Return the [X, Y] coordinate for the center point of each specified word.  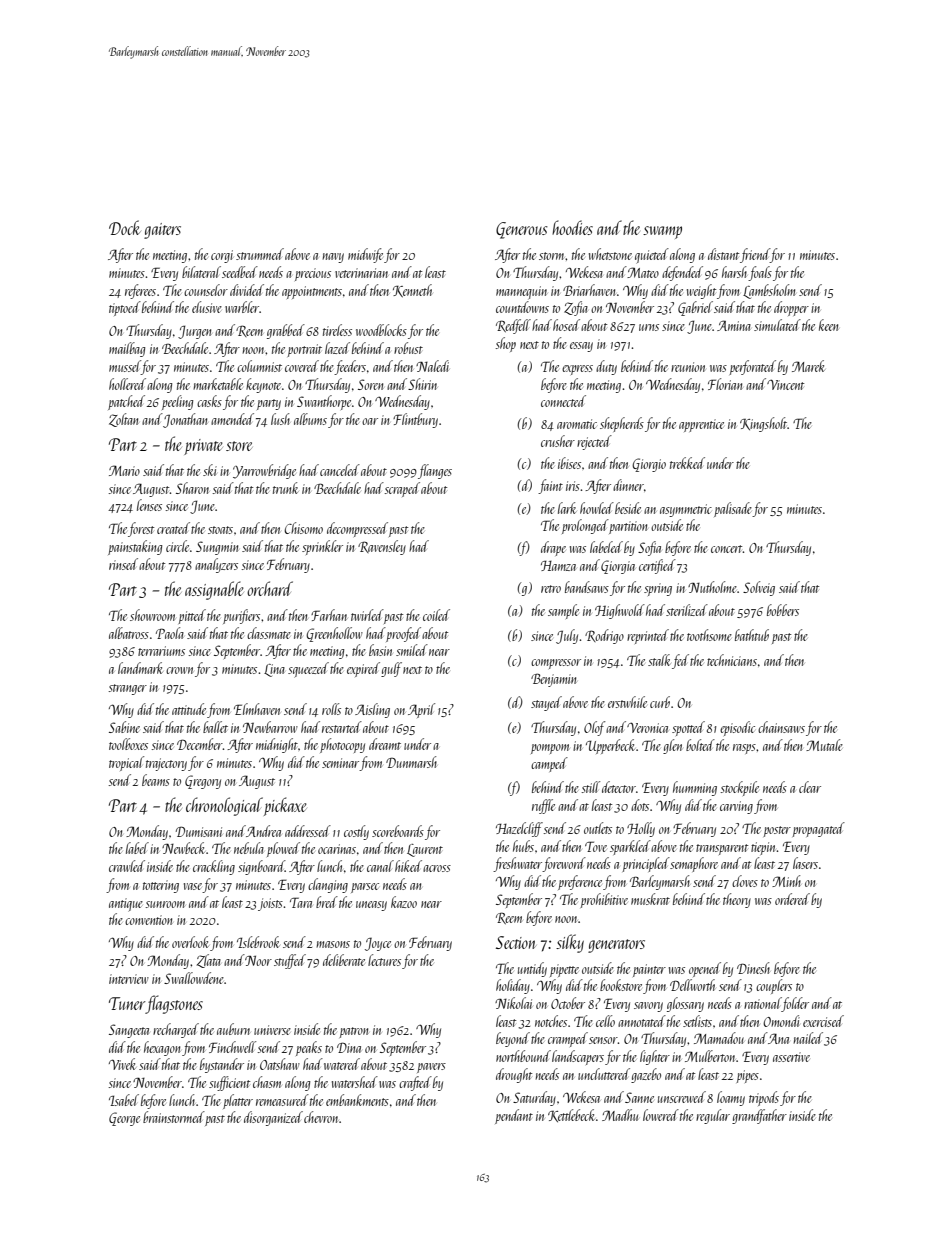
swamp [662, 232]
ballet [215, 727]
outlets [598, 828]
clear [810, 787]
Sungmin [217, 548]
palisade [733, 509]
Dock [125, 227]
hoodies [572, 227]
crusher [558, 441]
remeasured [282, 1100]
